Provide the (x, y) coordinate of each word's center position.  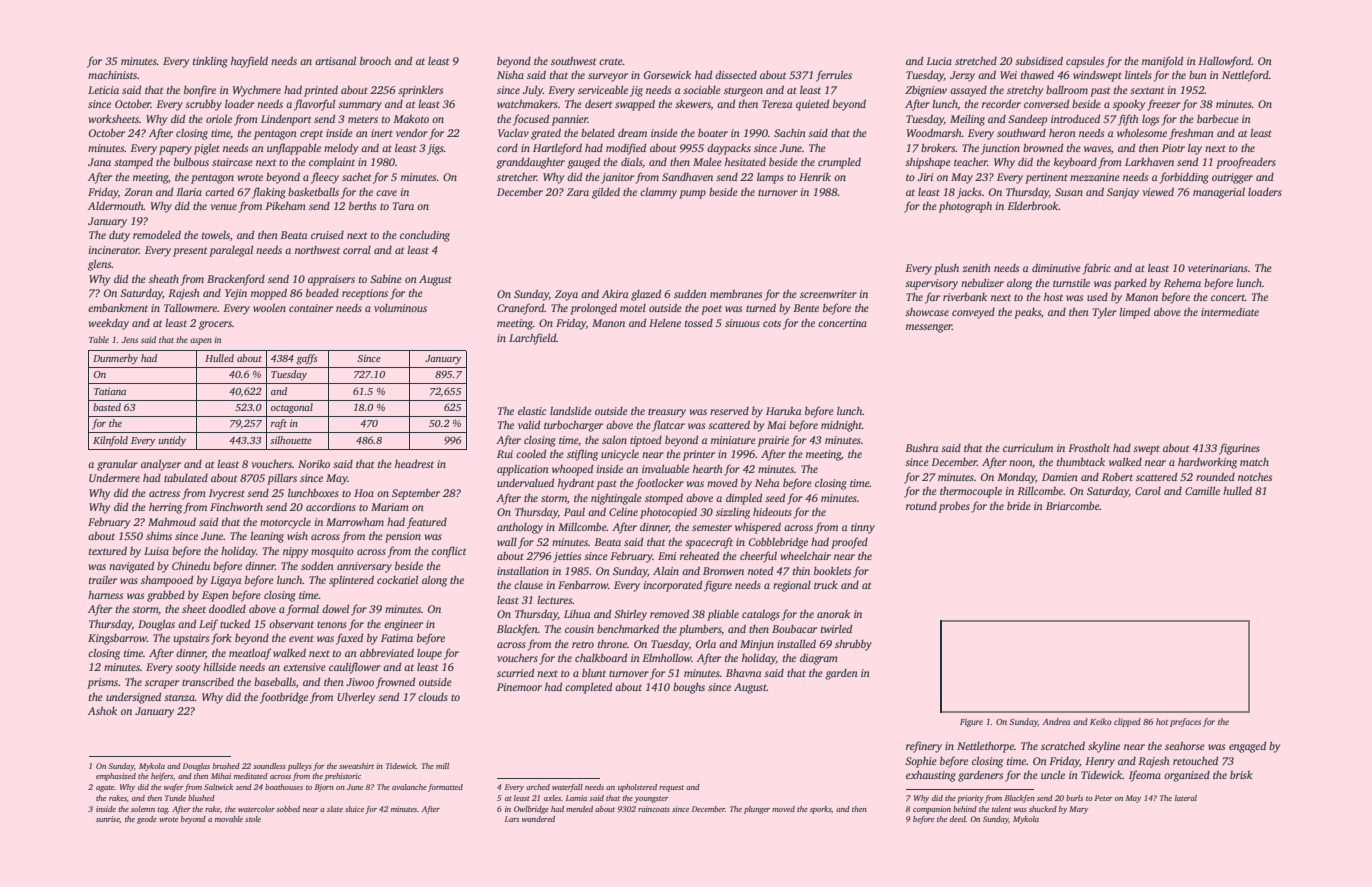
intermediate (1230, 312)
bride (1019, 506)
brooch (375, 60)
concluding (425, 236)
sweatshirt (356, 766)
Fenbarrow (583, 585)
